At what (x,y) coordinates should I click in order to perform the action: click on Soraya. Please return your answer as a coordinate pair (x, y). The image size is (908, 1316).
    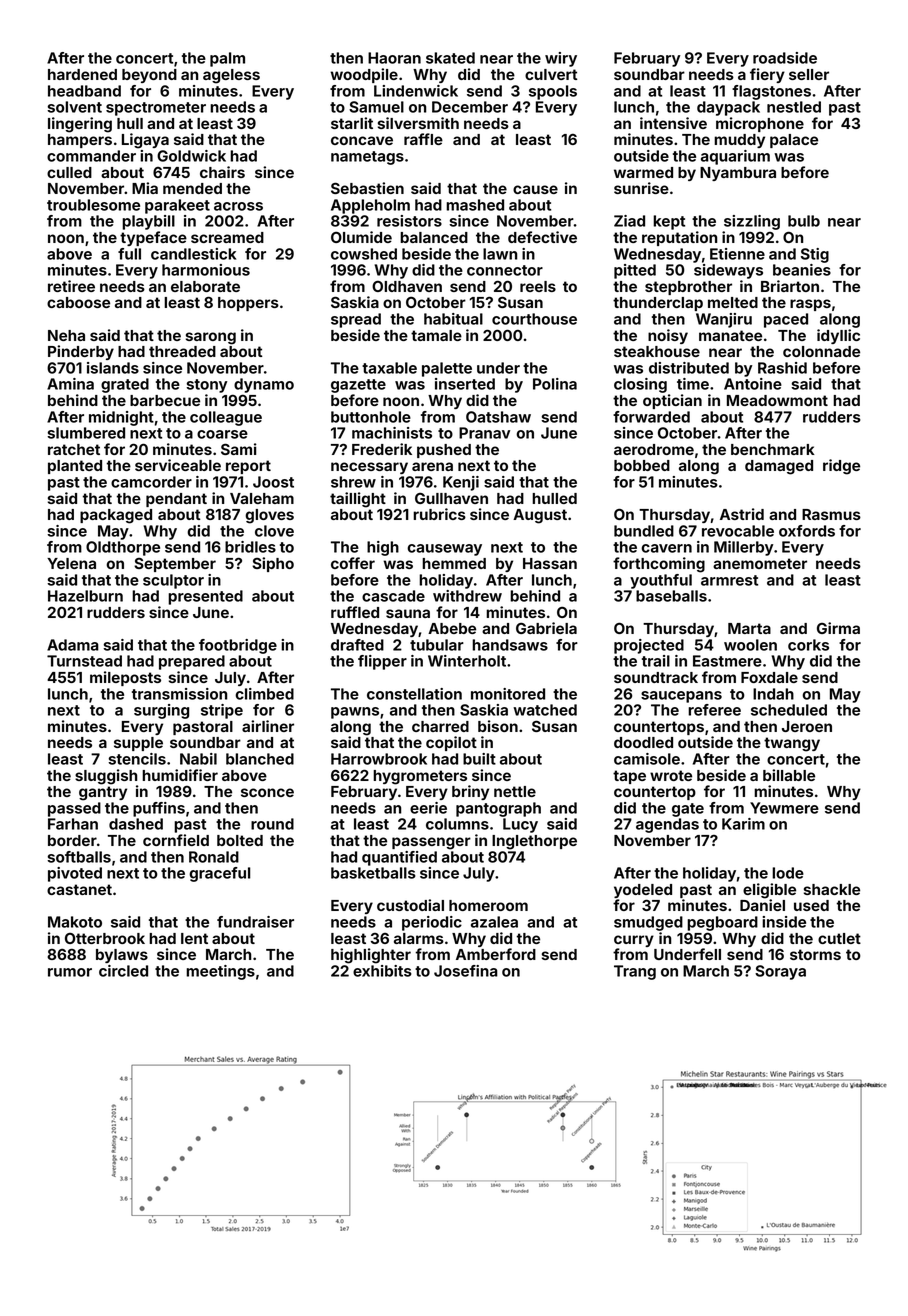
    Looking at the image, I should click on (780, 972).
